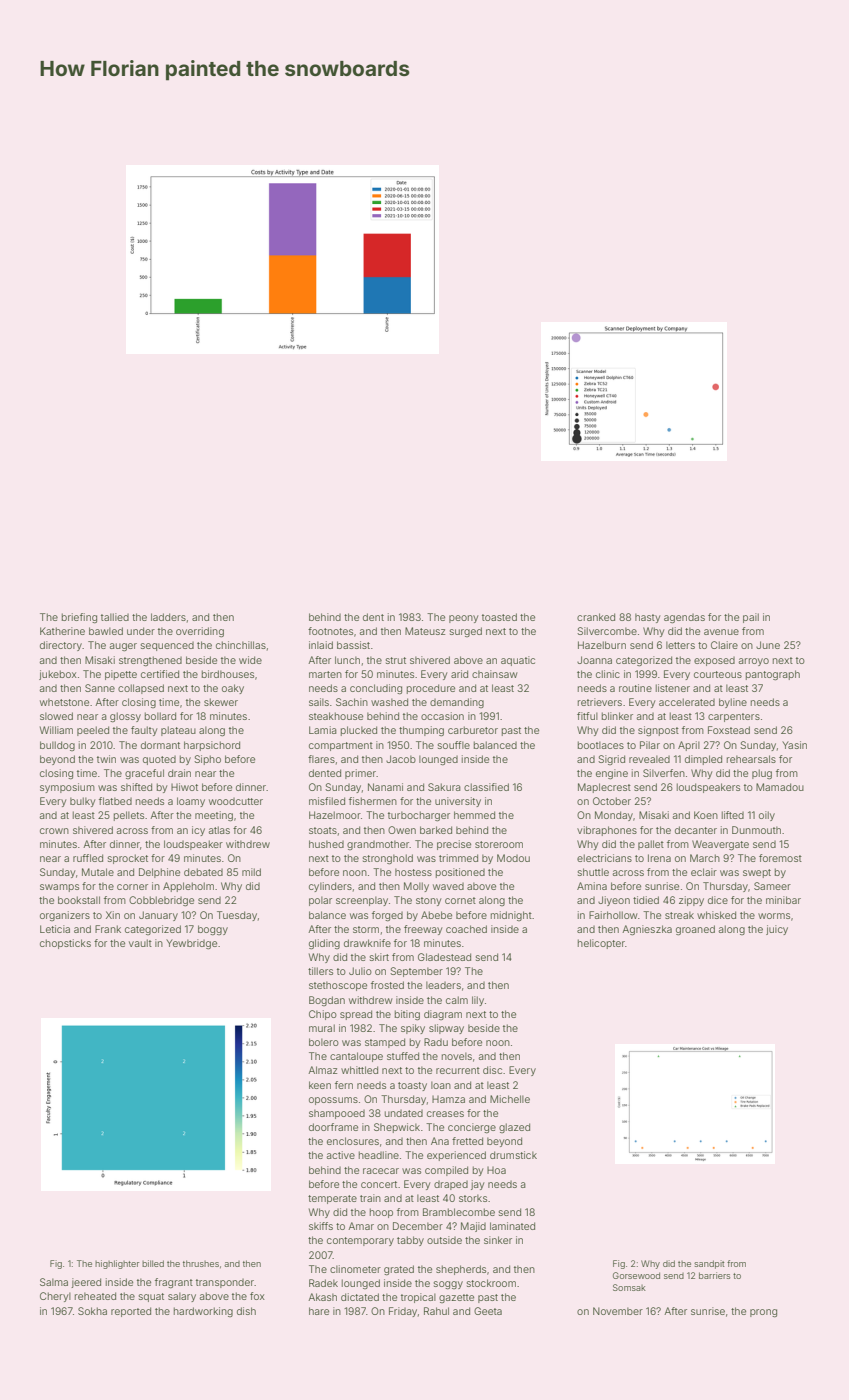 The image size is (849, 1400). I want to click on midnight, so click(511, 916).
